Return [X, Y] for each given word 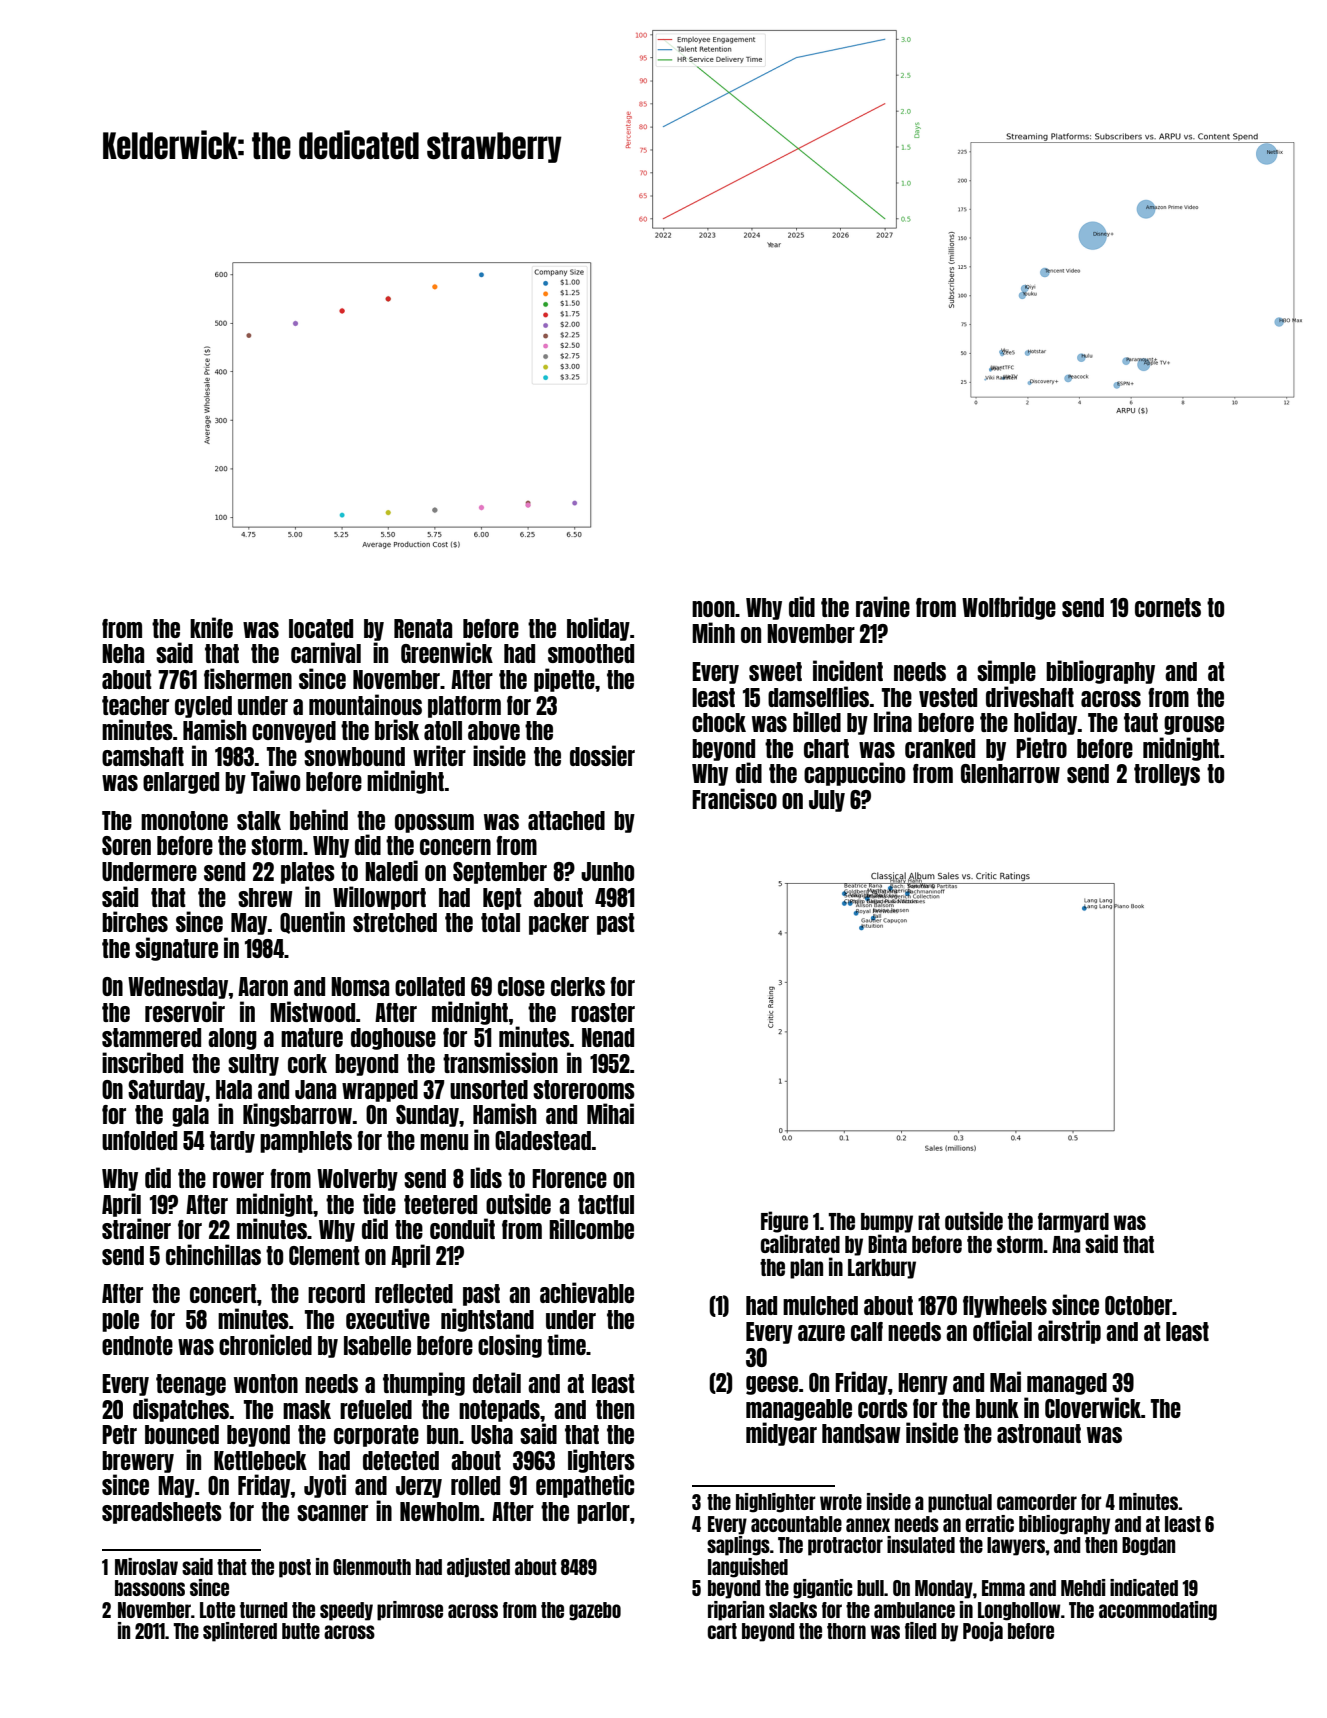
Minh [713, 632]
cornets [1168, 607]
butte [301, 1631]
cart [722, 1631]
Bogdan [1148, 1546]
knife [211, 627]
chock [719, 722]
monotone [184, 820]
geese [772, 1385]
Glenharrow [1010, 773]
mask [307, 1409]
